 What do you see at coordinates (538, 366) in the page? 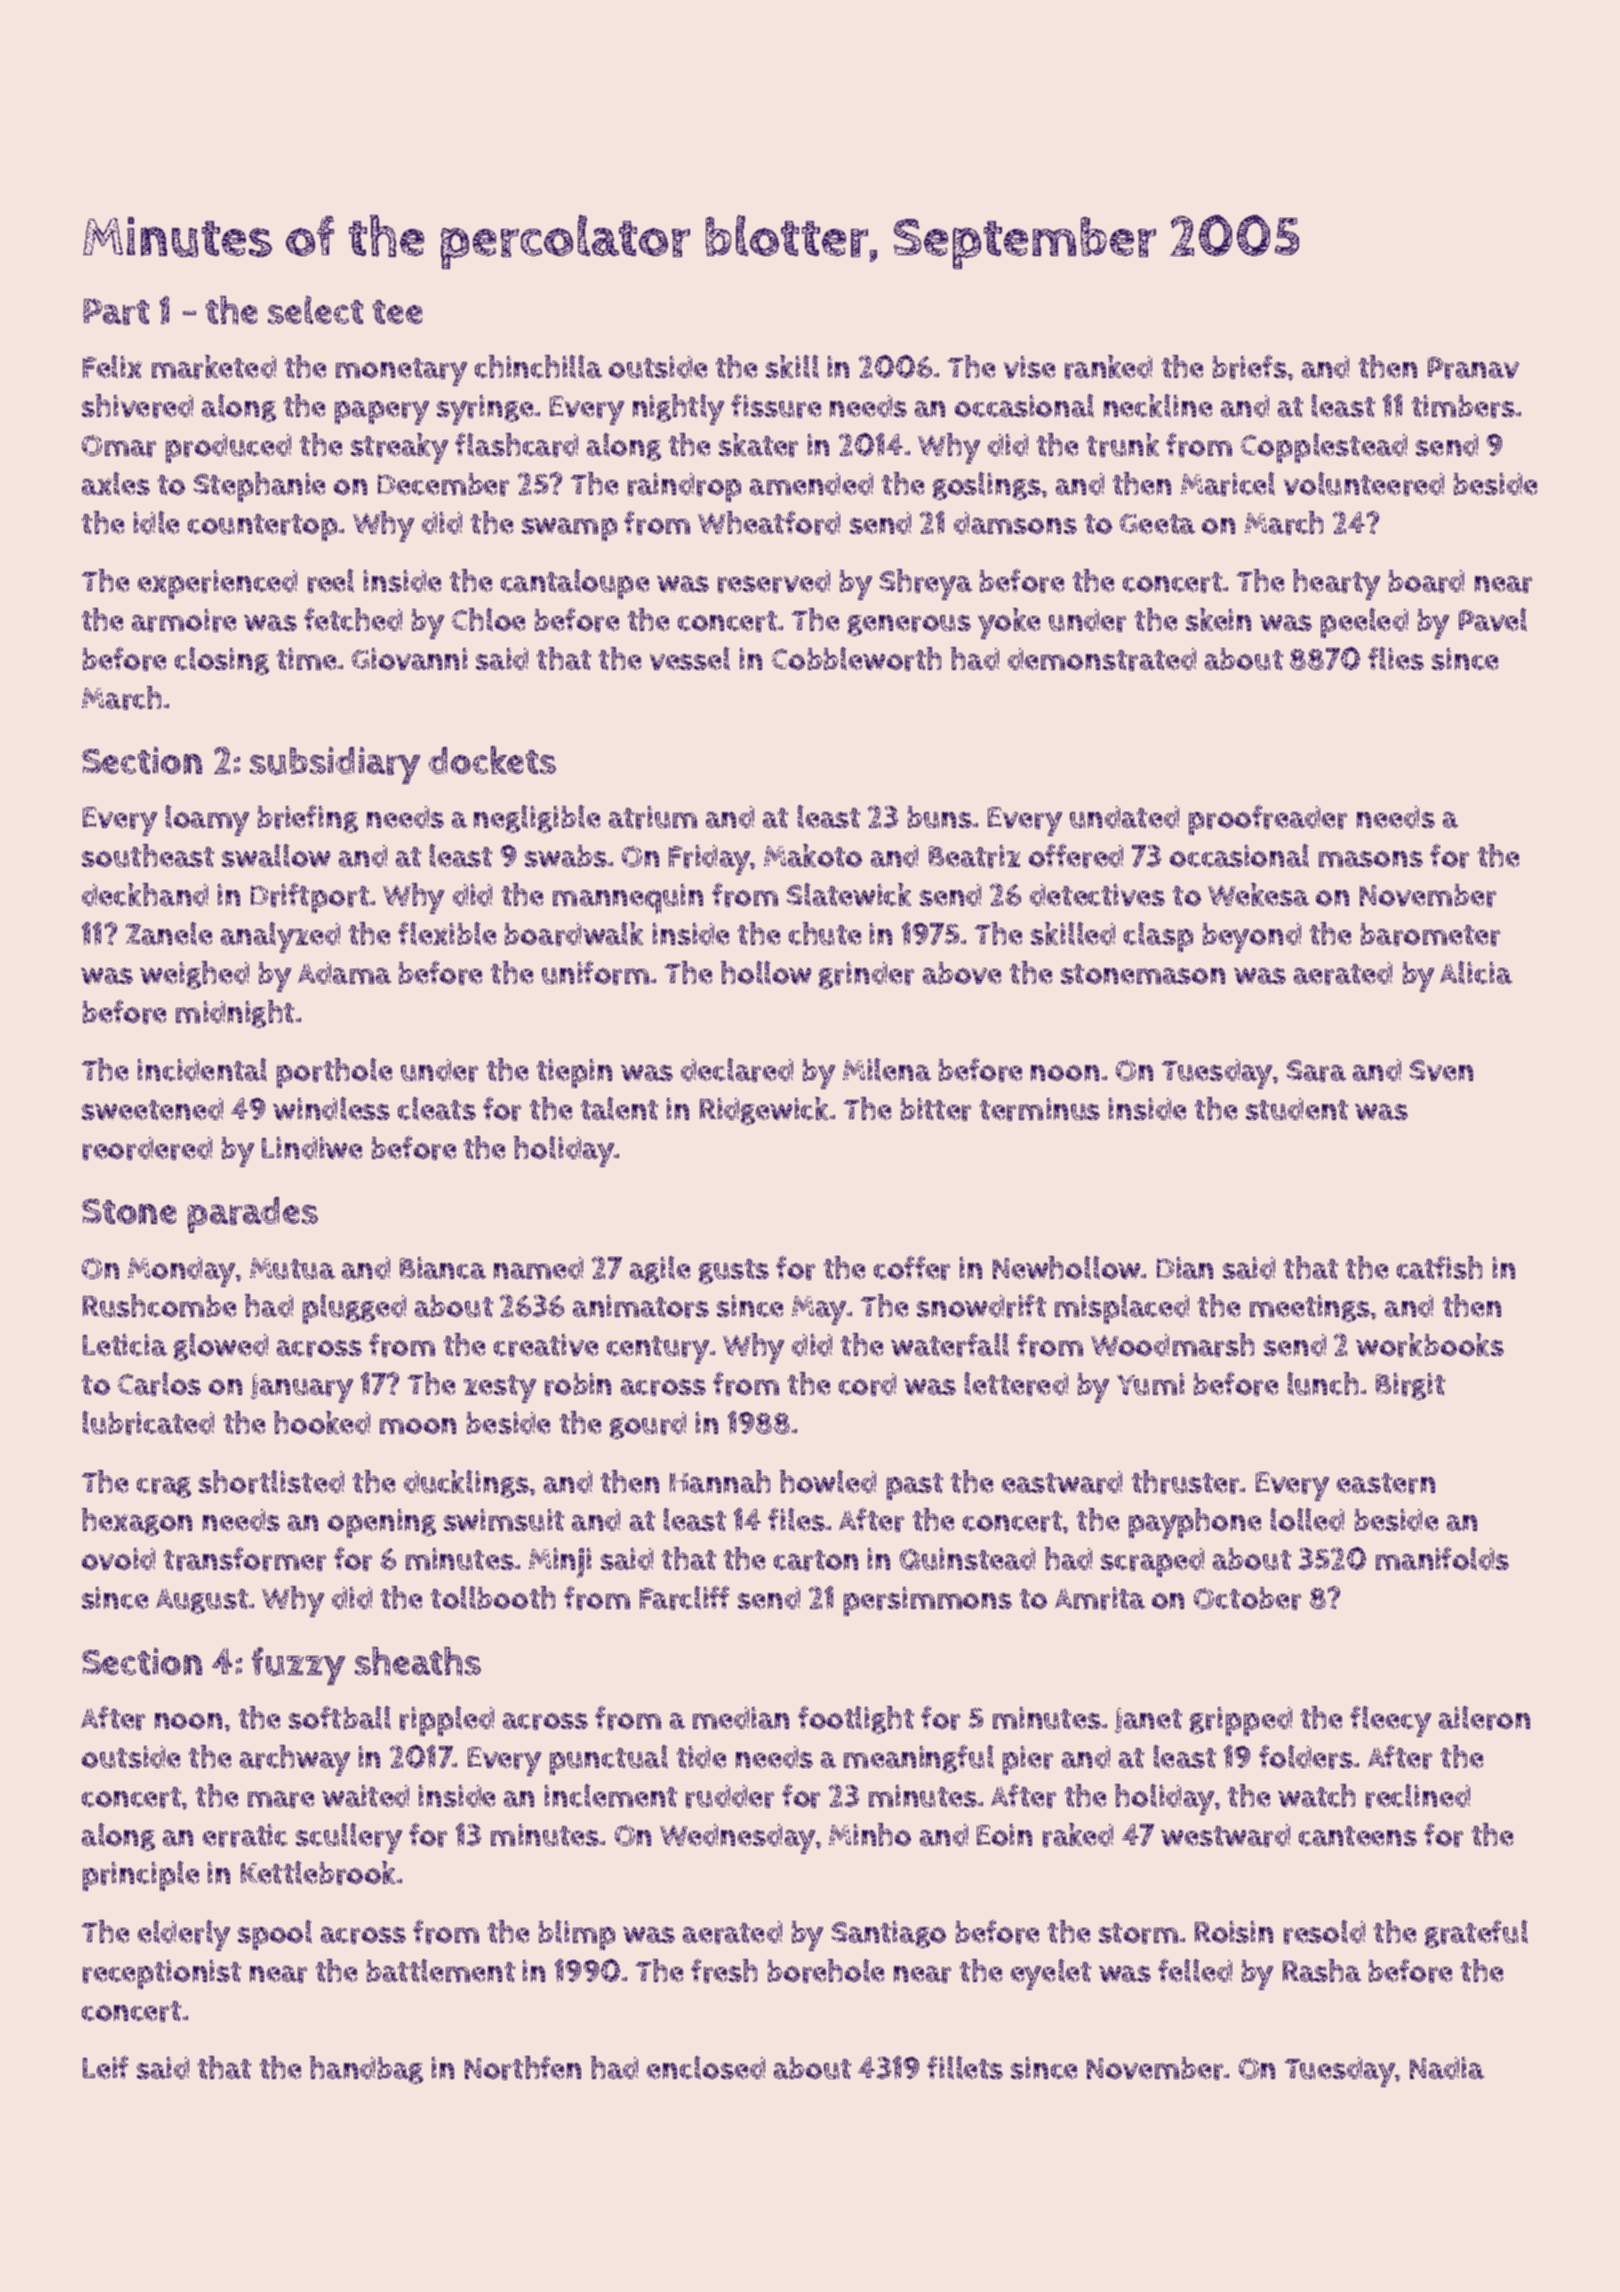
I see `chinchilla` at bounding box center [538, 366].
